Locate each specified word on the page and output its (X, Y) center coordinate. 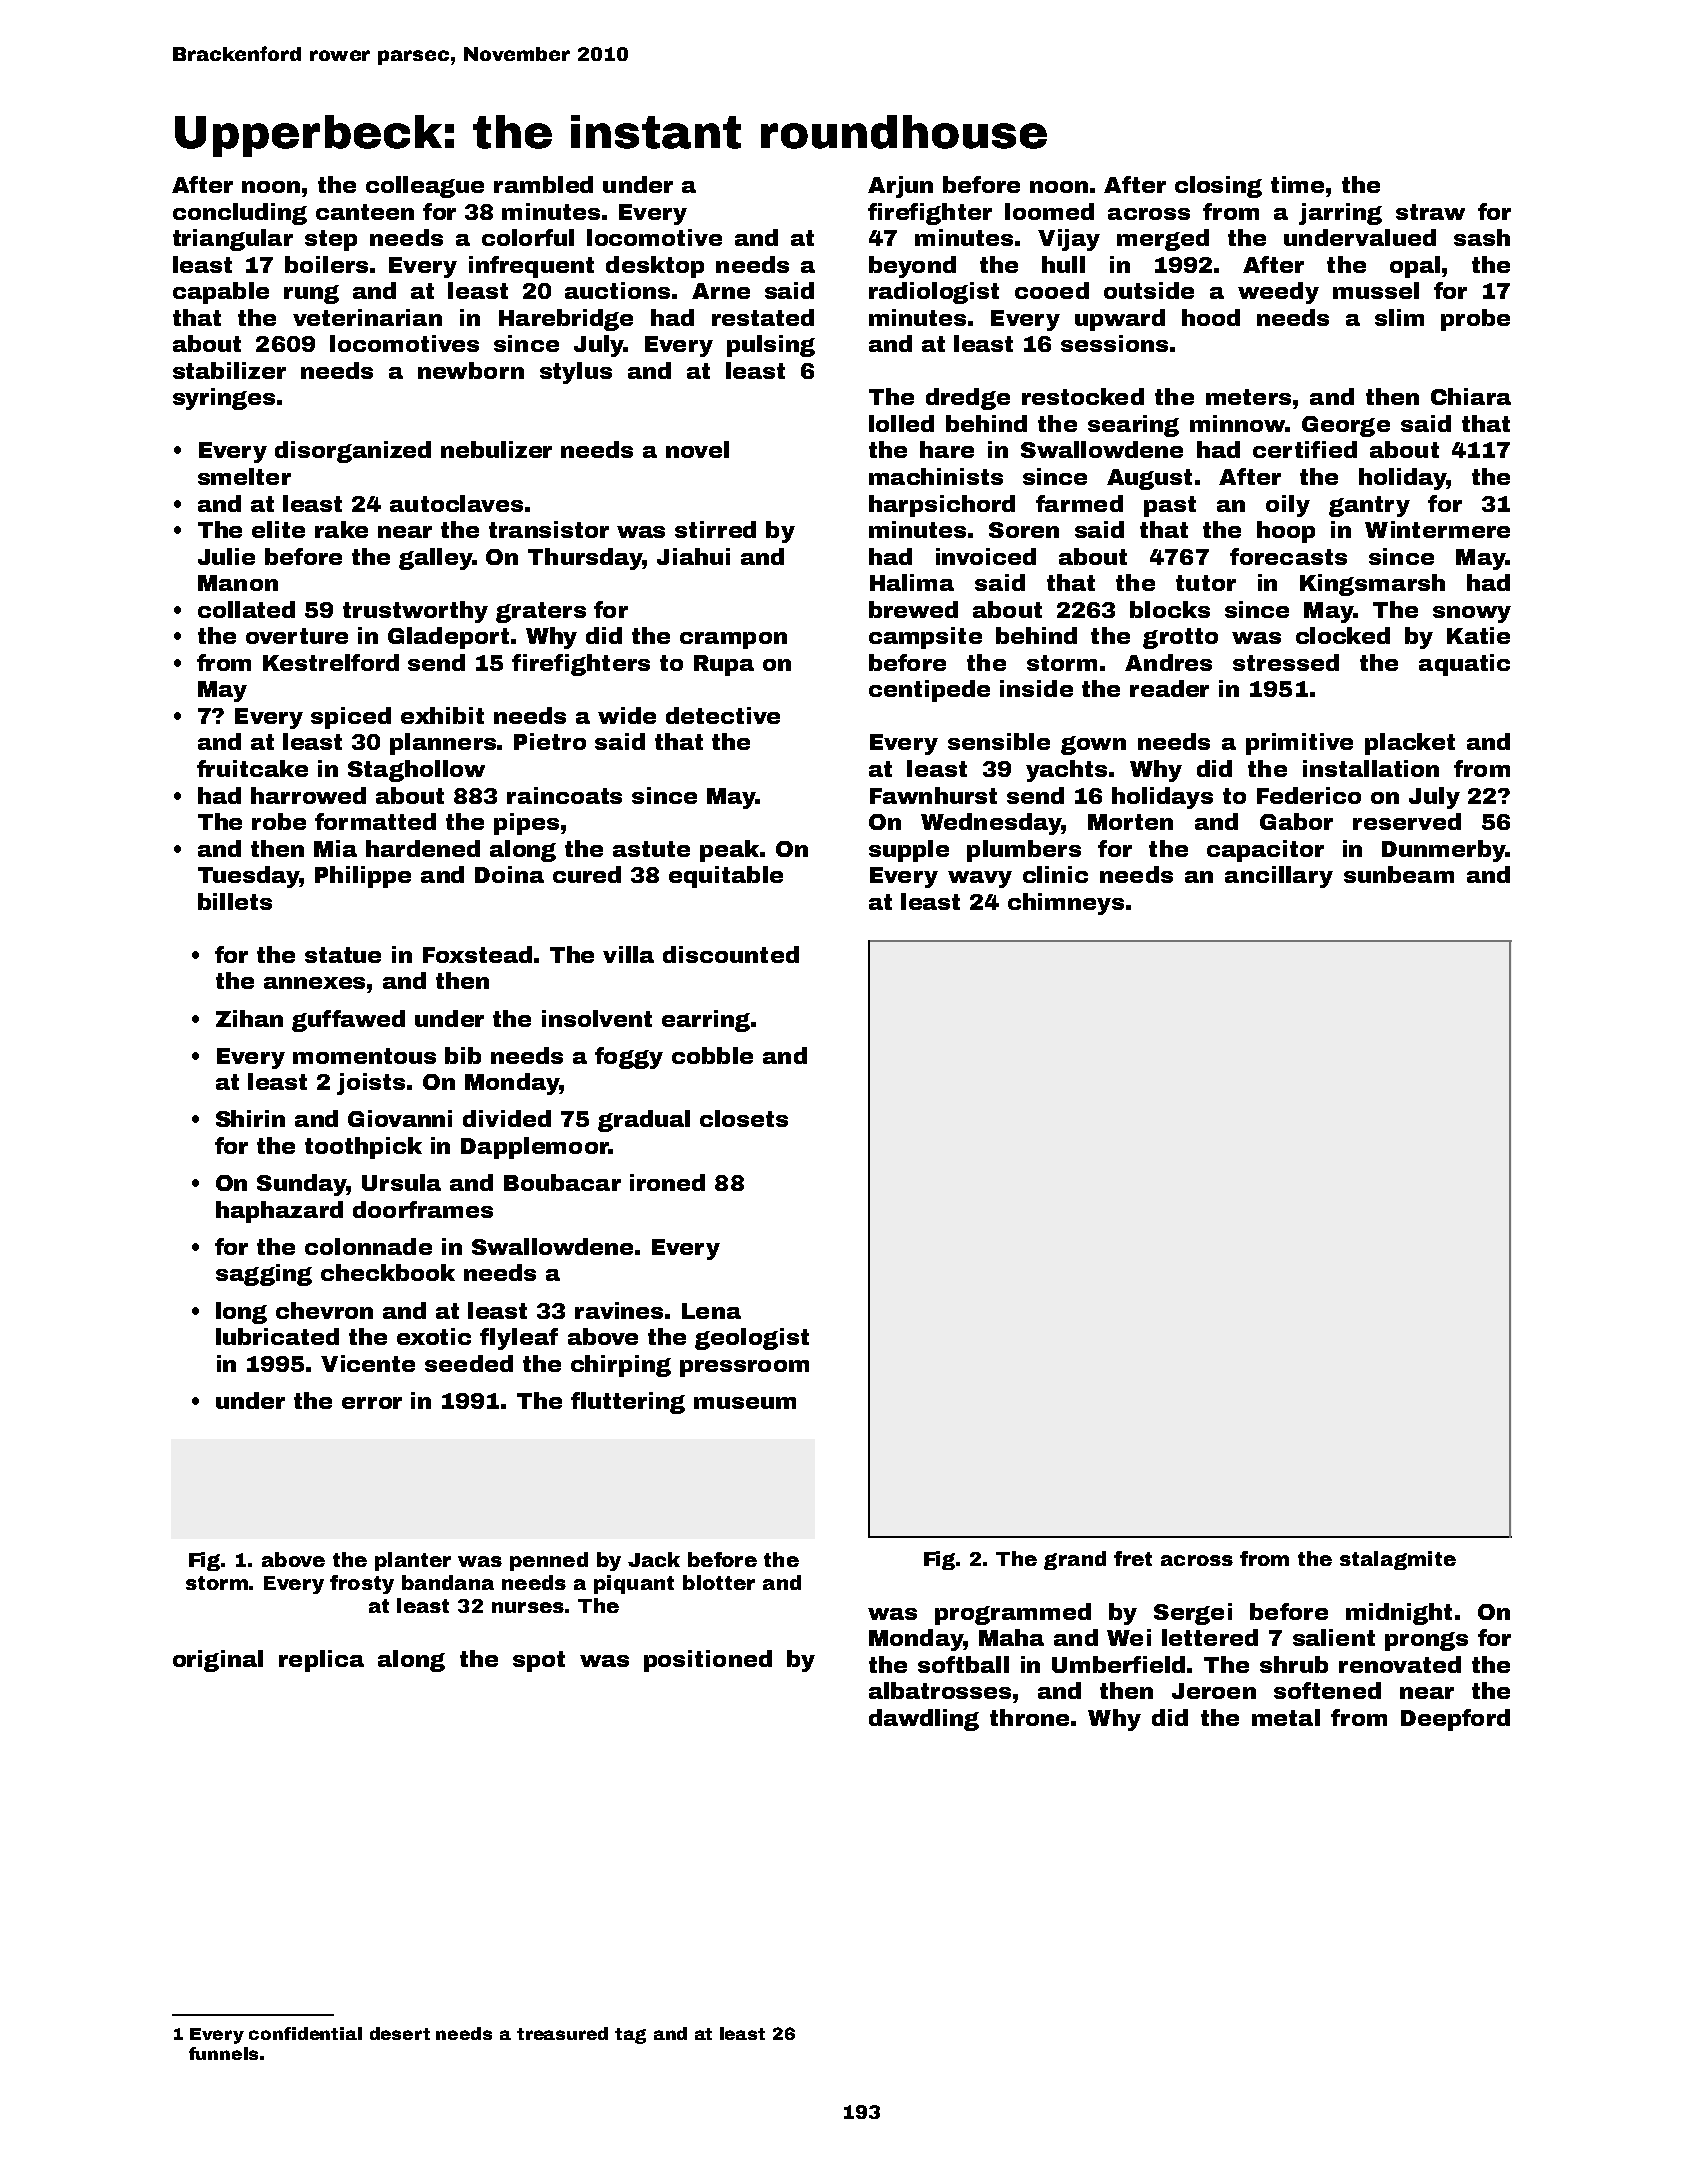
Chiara (1471, 396)
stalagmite (1398, 1560)
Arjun (900, 187)
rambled (543, 184)
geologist (752, 1339)
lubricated (277, 1336)
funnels (223, 2053)
